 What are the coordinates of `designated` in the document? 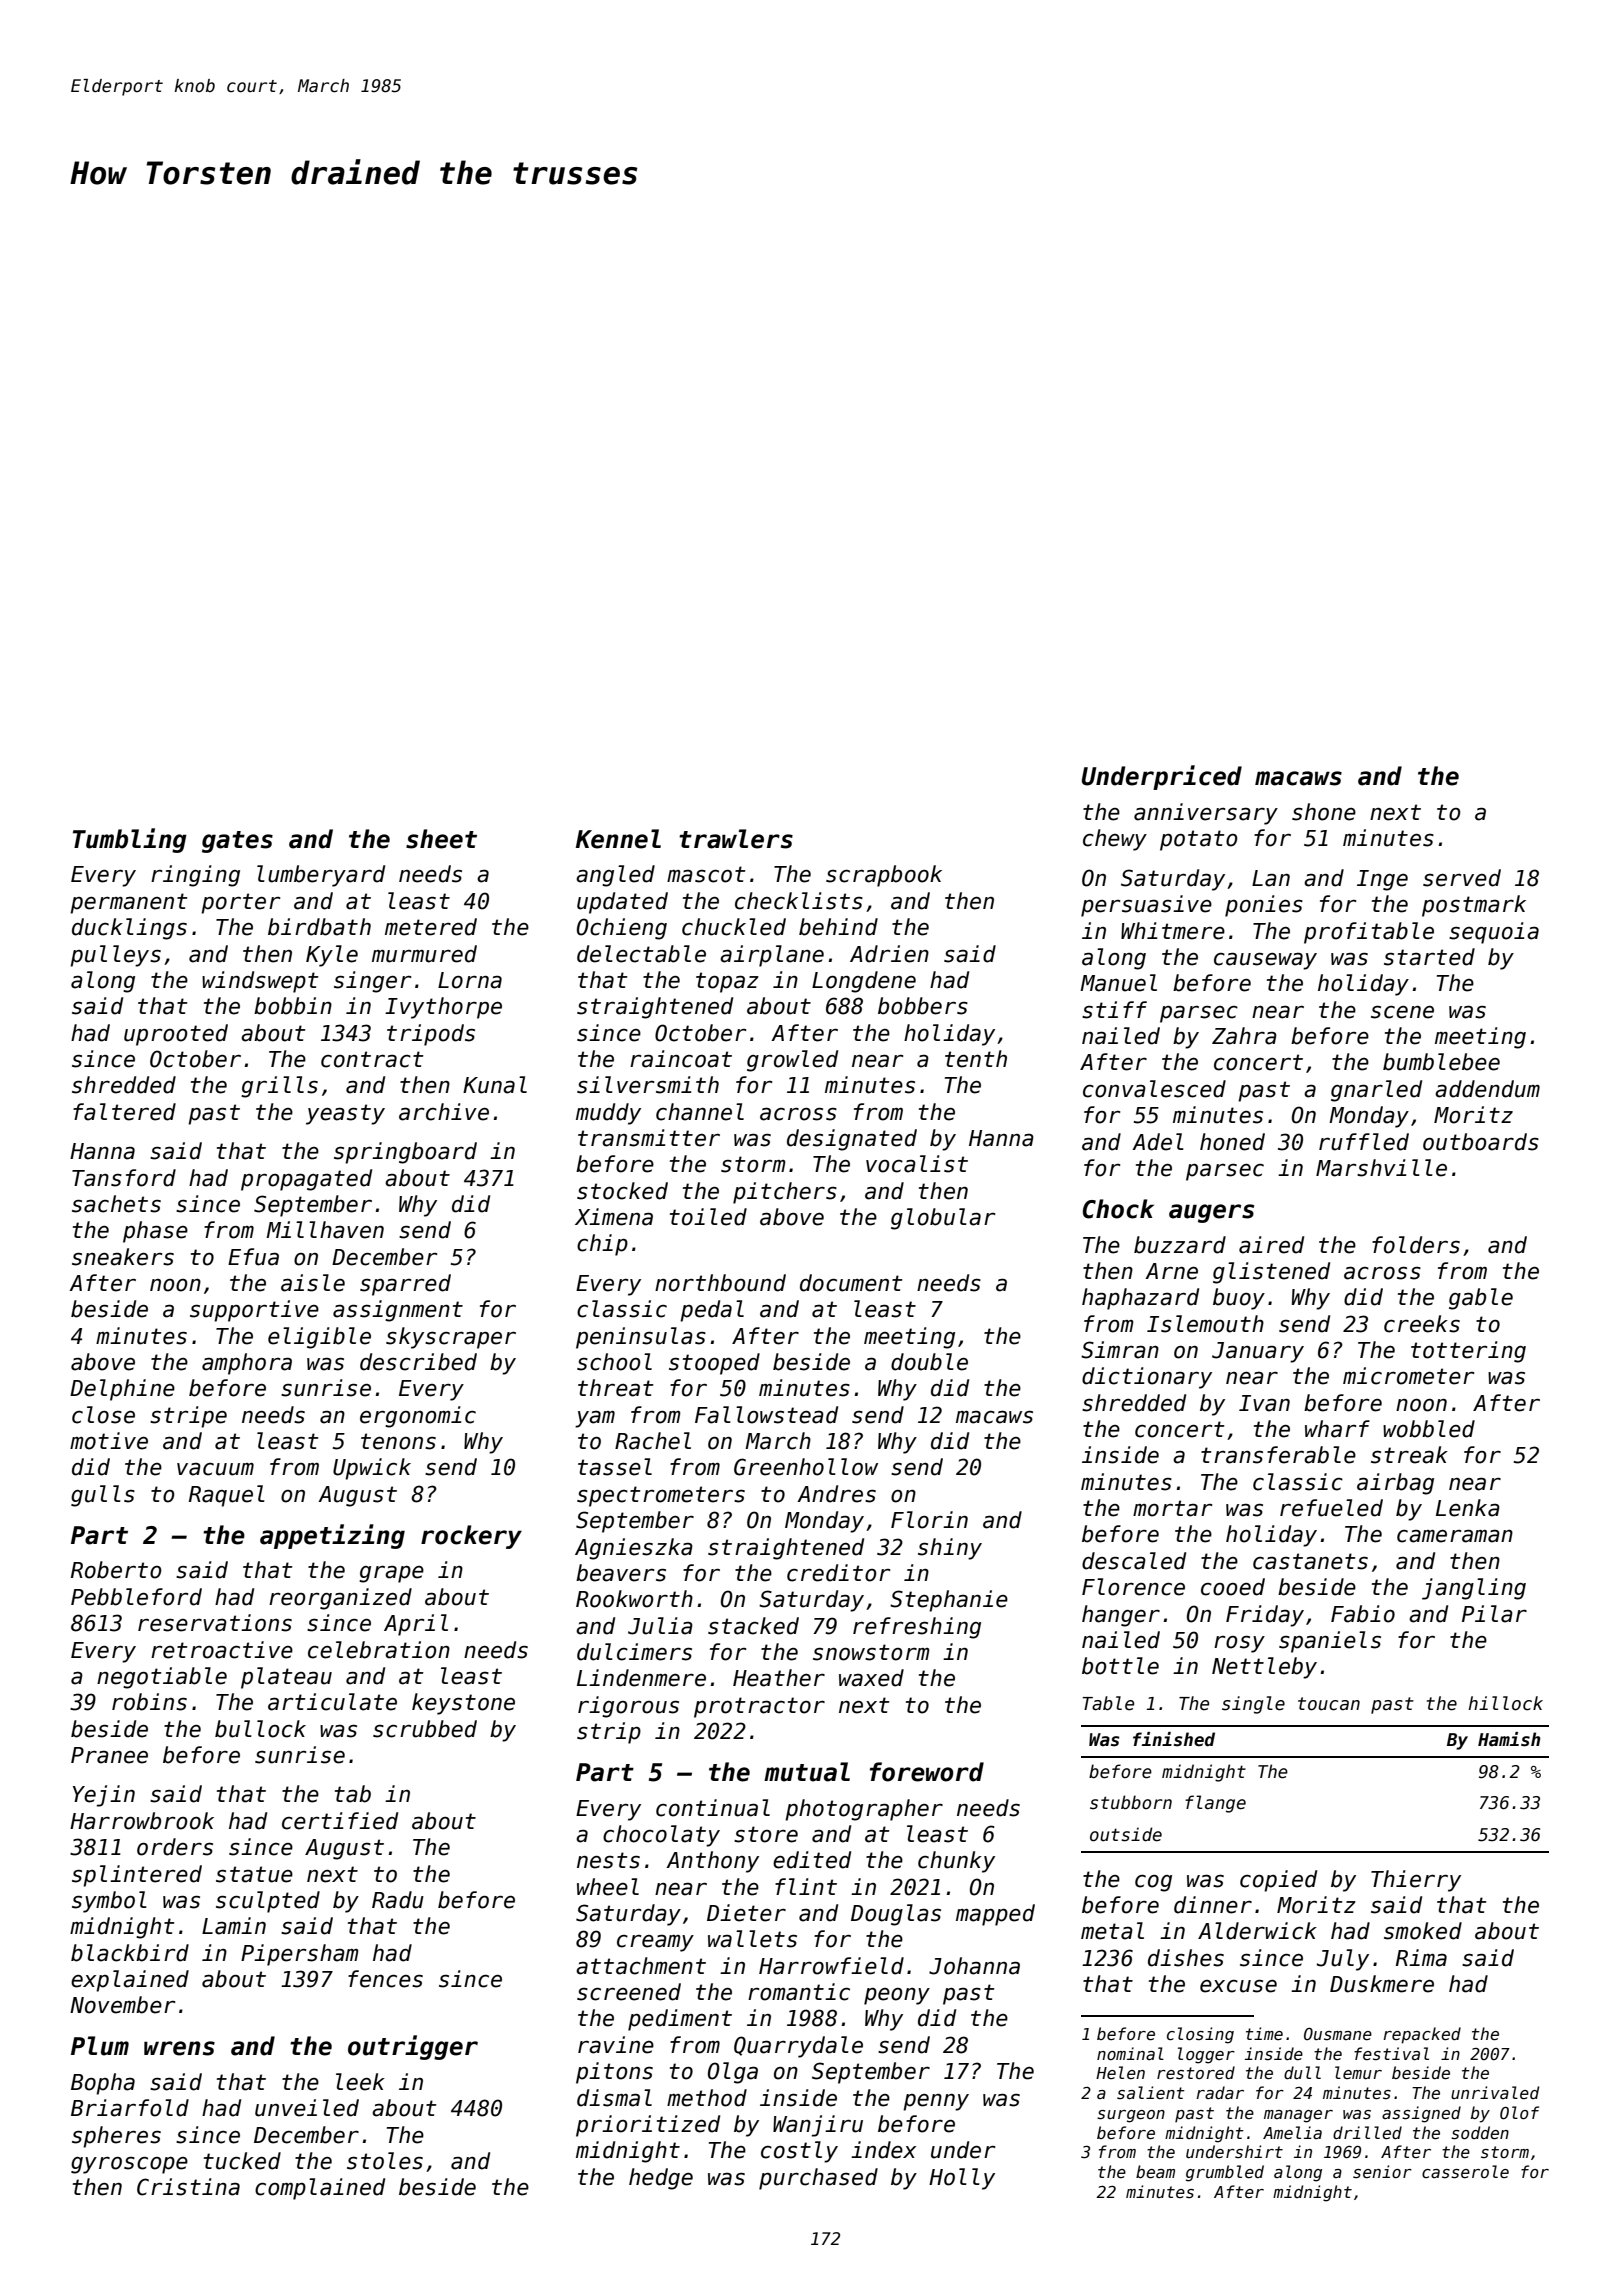 It's located at (852, 1140).
